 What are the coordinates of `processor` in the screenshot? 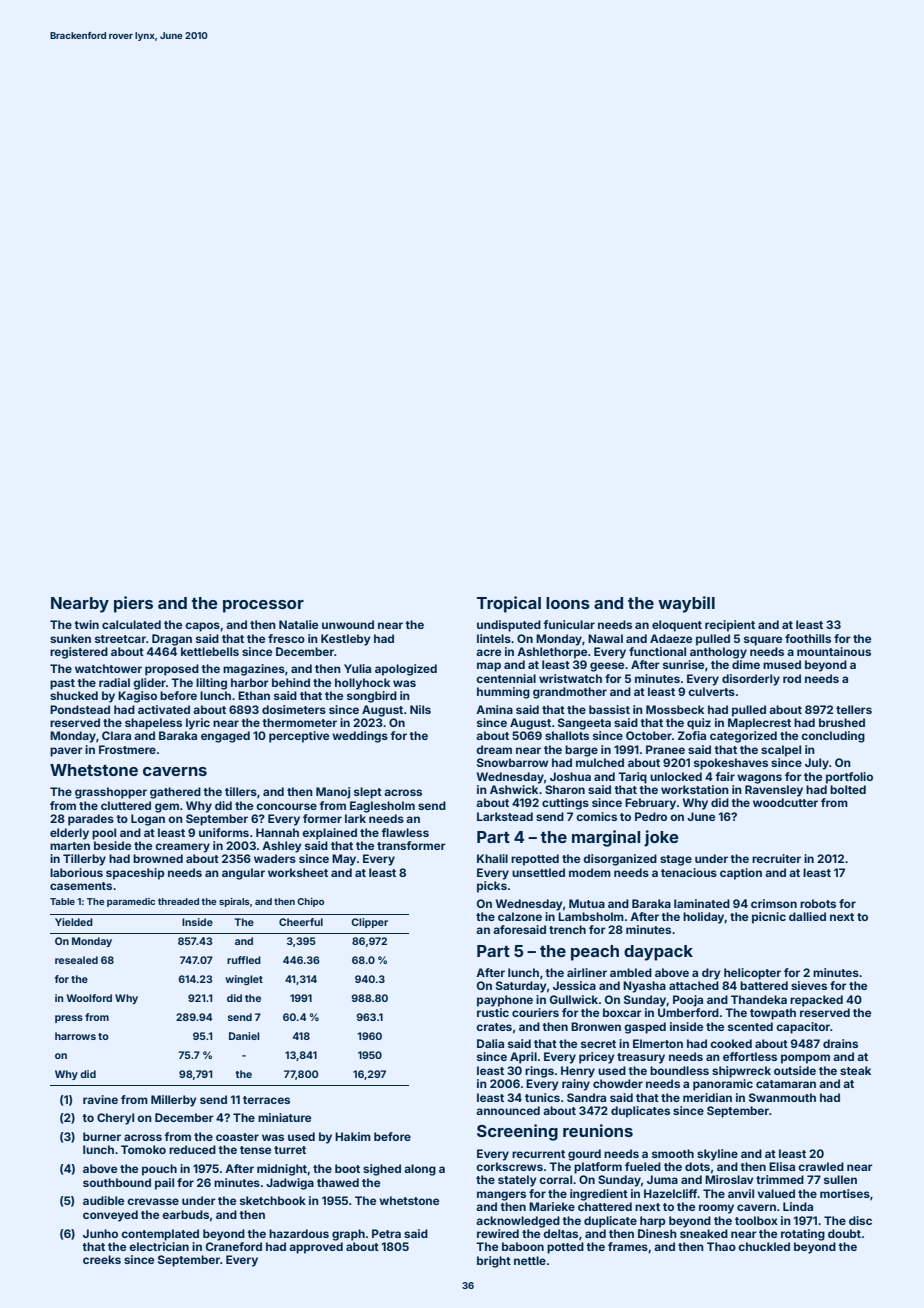 It's located at (263, 606).
